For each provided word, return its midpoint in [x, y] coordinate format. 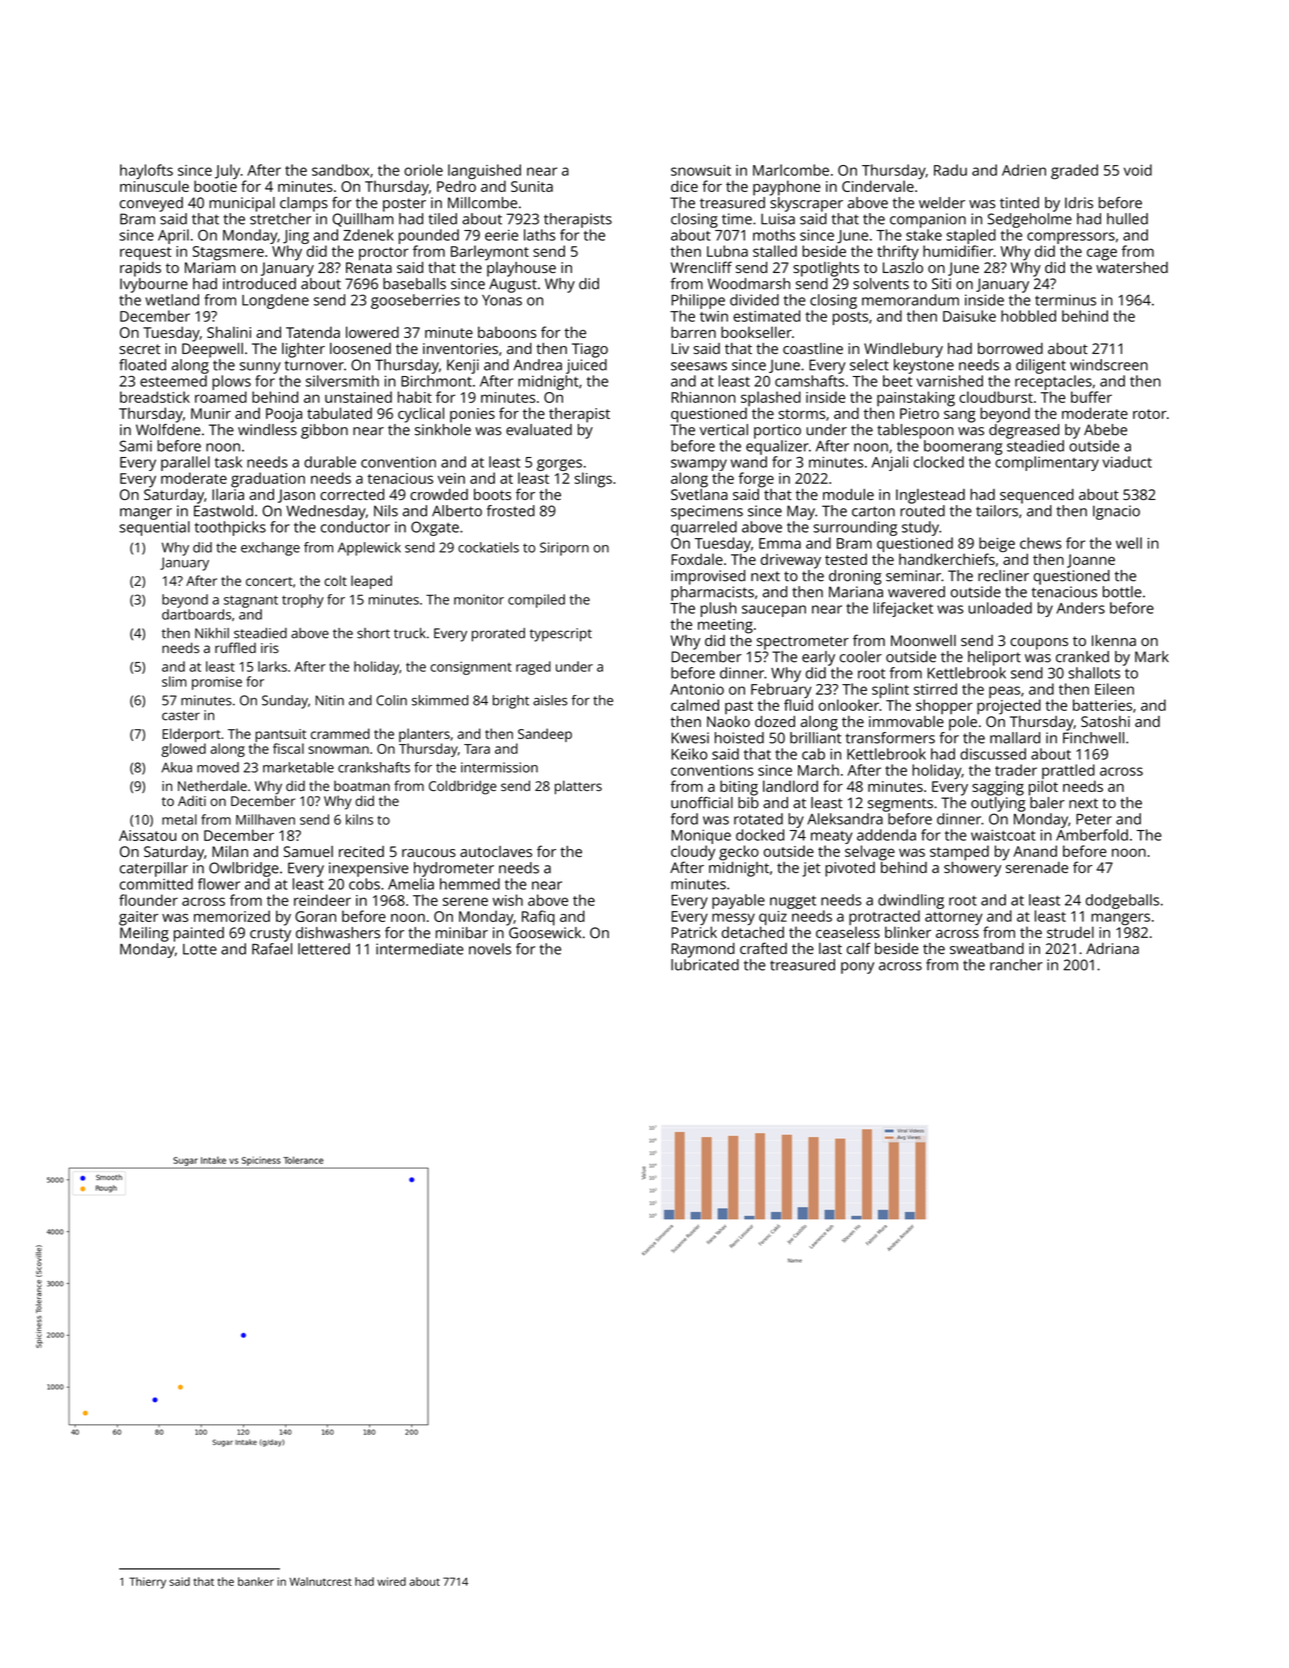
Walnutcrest [321, 1581]
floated [142, 365]
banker [256, 1581]
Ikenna [1114, 640]
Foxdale [697, 559]
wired [391, 1581]
